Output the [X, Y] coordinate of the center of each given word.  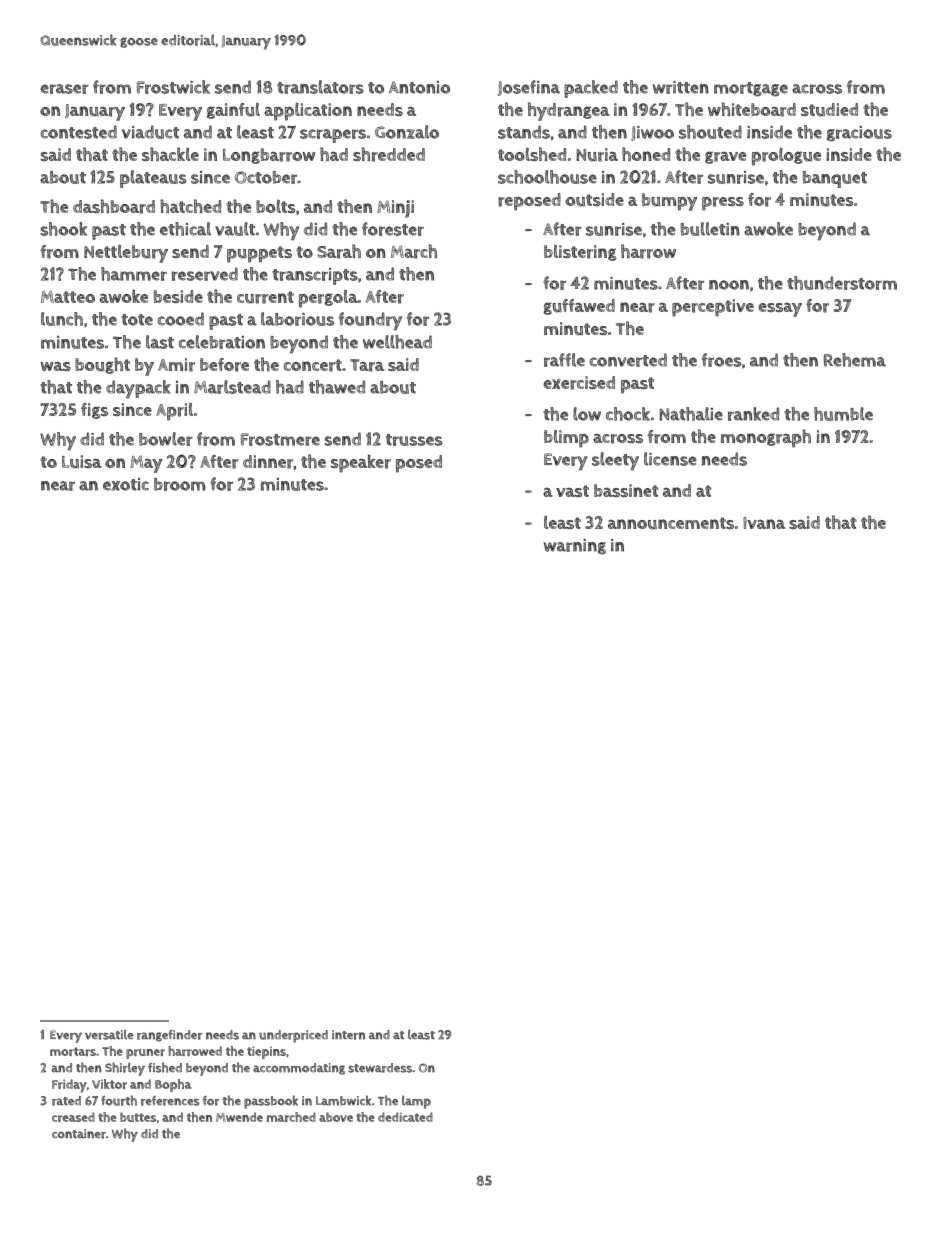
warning [575, 547]
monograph [766, 438]
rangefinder [169, 1036]
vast [572, 491]
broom [179, 484]
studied [829, 110]
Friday [69, 1086]
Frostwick [173, 87]
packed [591, 89]
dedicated [405, 1117]
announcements [671, 523]
